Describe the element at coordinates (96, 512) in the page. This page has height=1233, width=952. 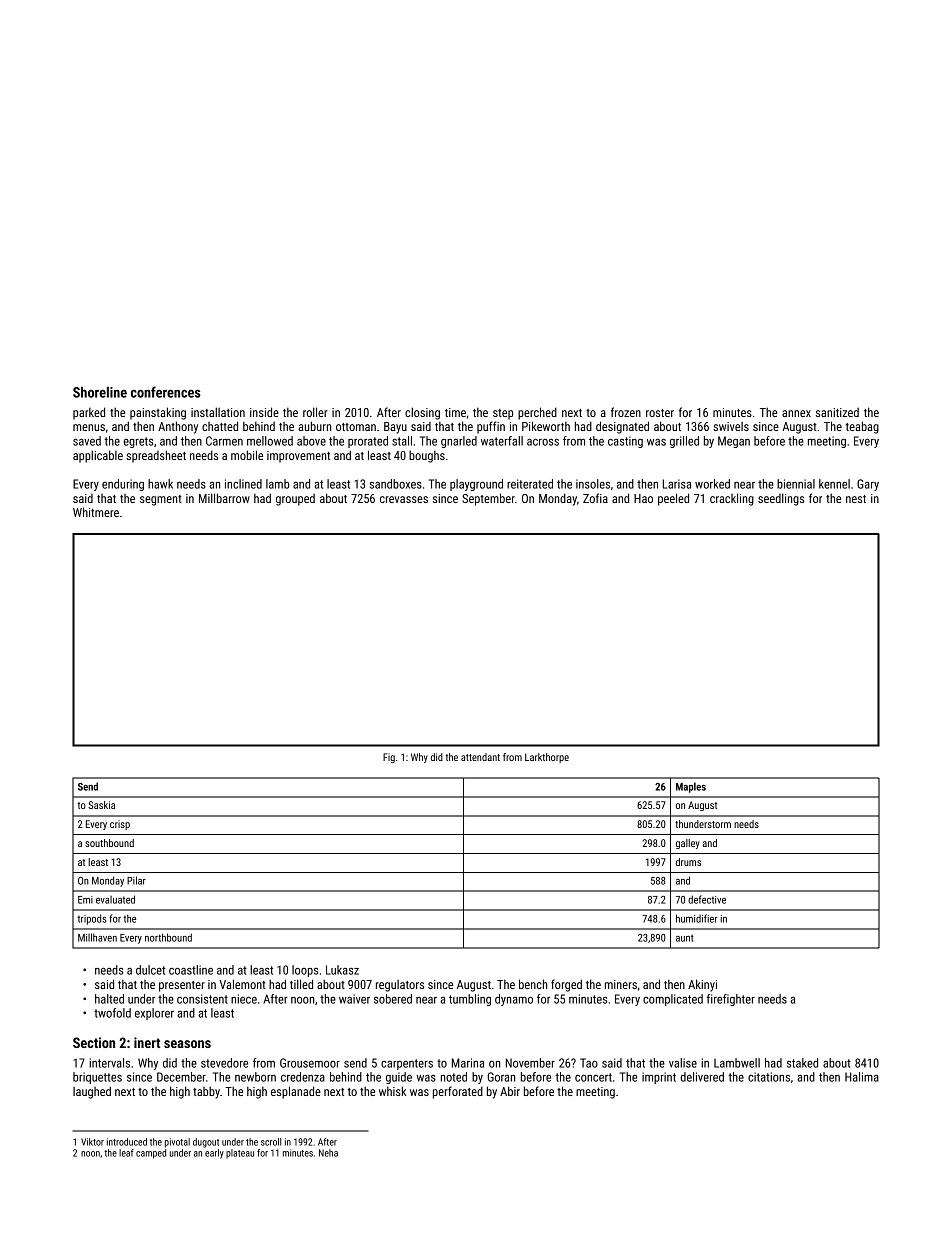
I see `Whitmere` at that location.
